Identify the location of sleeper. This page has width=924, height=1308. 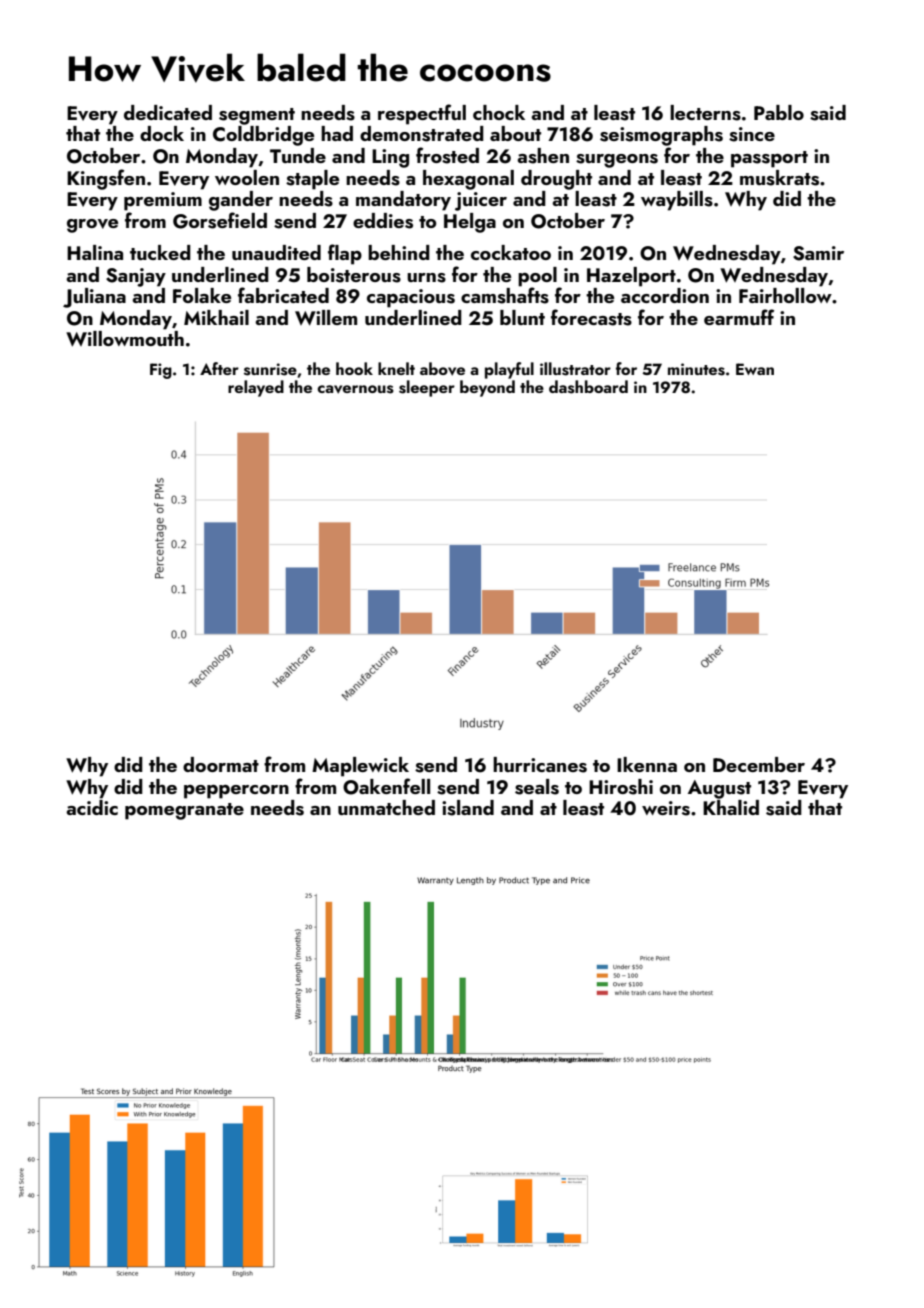
(427, 388).
